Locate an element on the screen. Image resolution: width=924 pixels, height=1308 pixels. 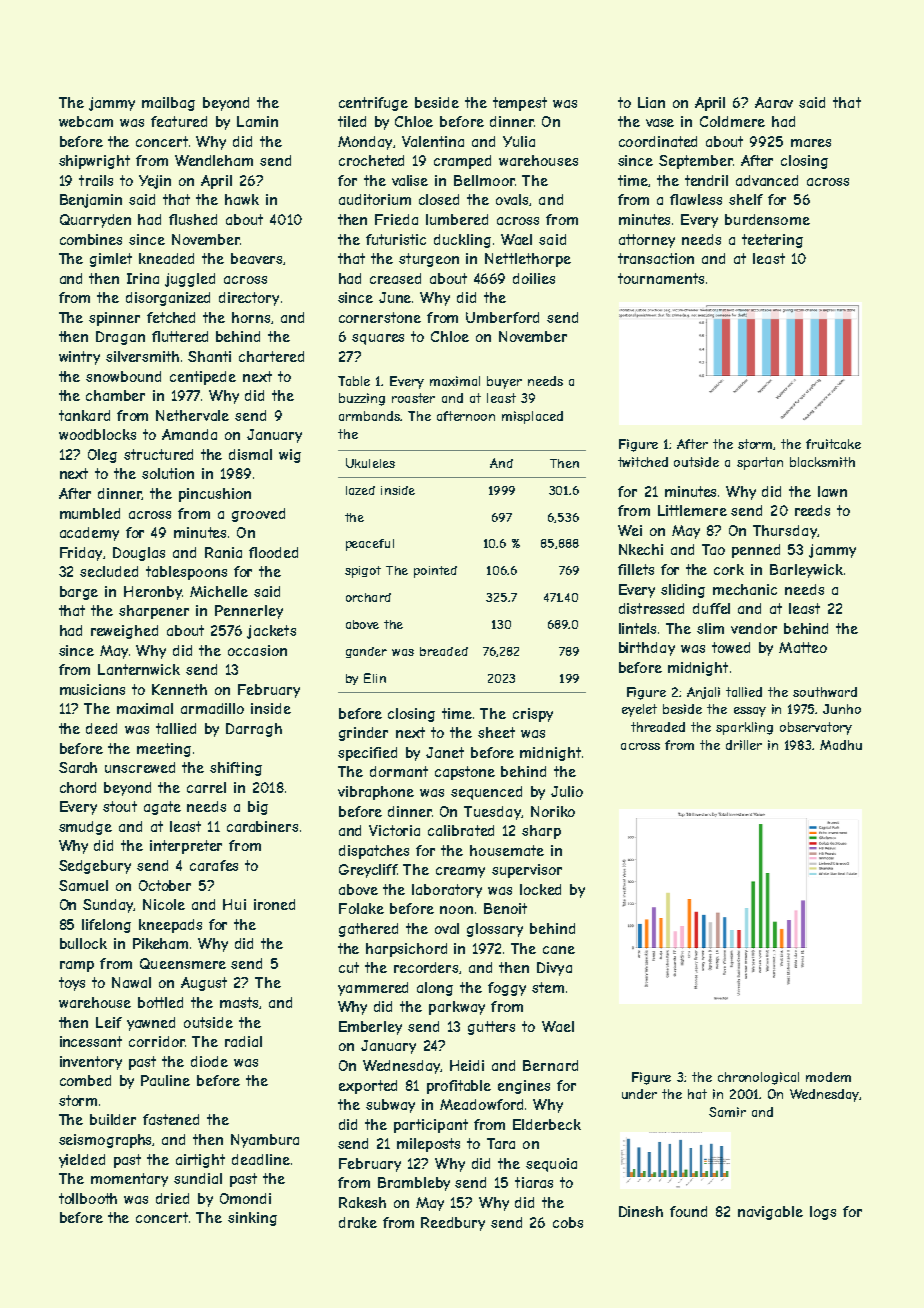
buzzing is located at coordinates (362, 399).
